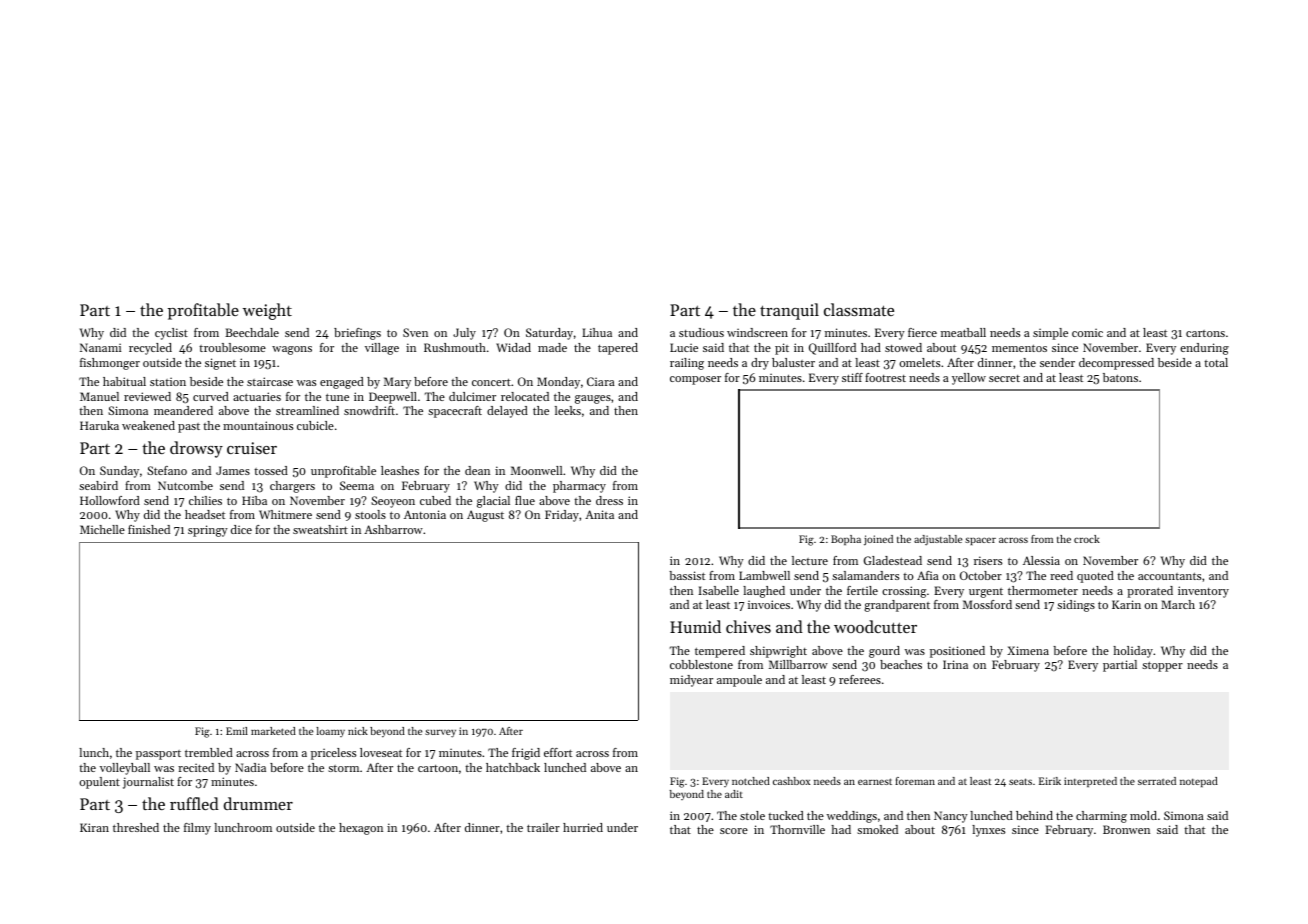 Image resolution: width=1308 pixels, height=924 pixels. Describe the element at coordinates (915, 781) in the screenshot. I see `foreman` at that location.
